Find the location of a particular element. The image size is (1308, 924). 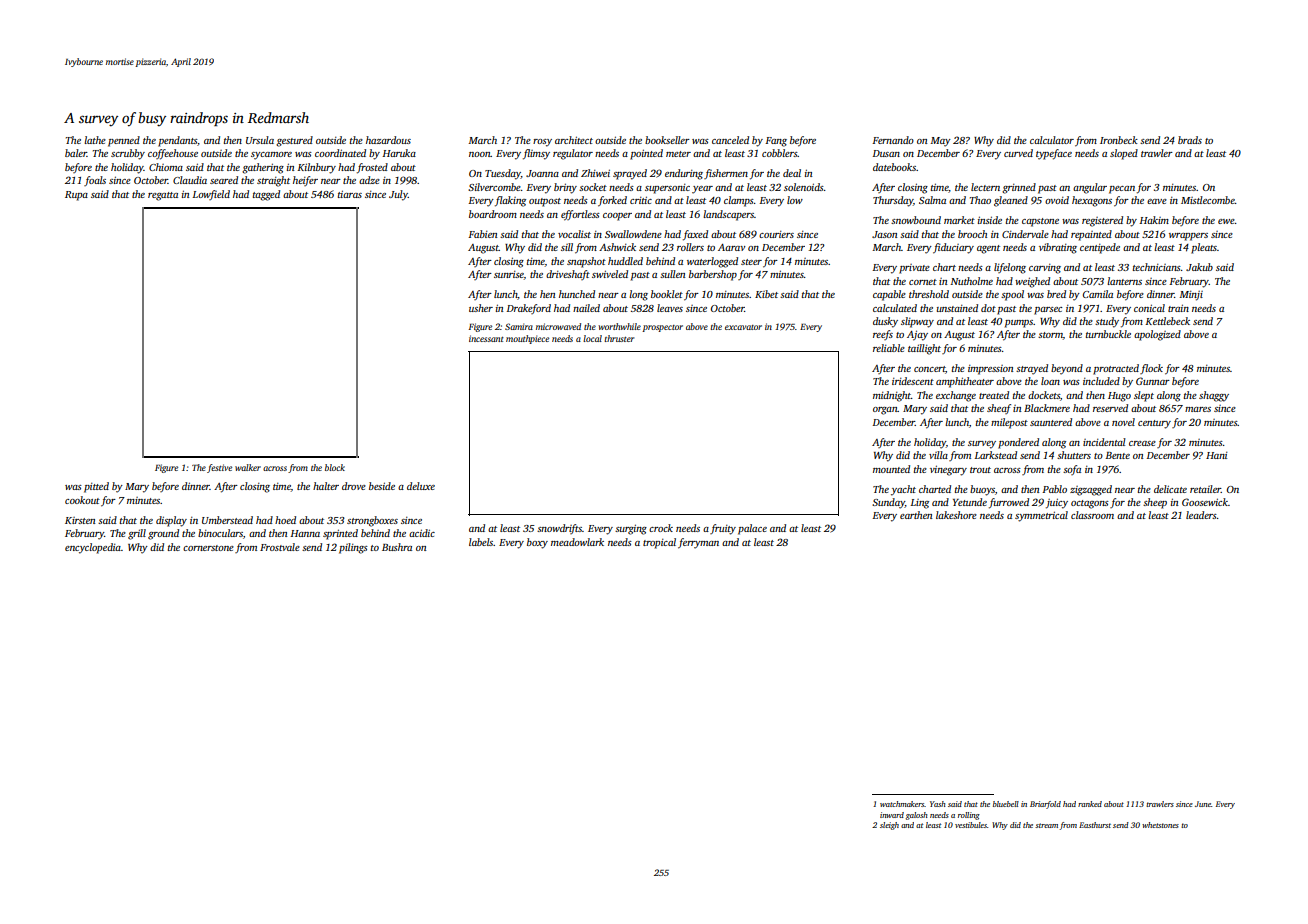

weighed is located at coordinates (1032, 282).
